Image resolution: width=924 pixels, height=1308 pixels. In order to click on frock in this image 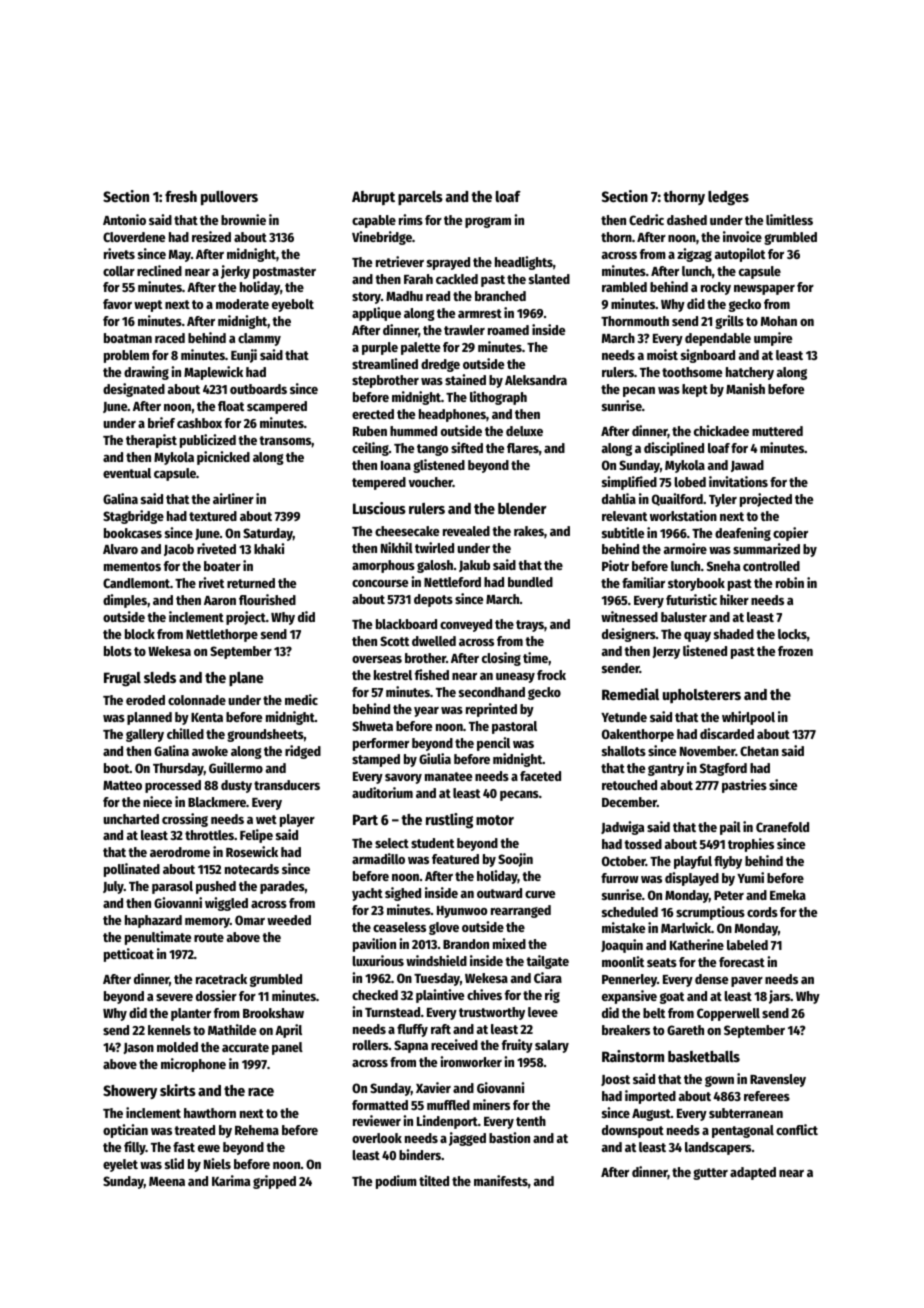, I will do `click(551, 675)`.
